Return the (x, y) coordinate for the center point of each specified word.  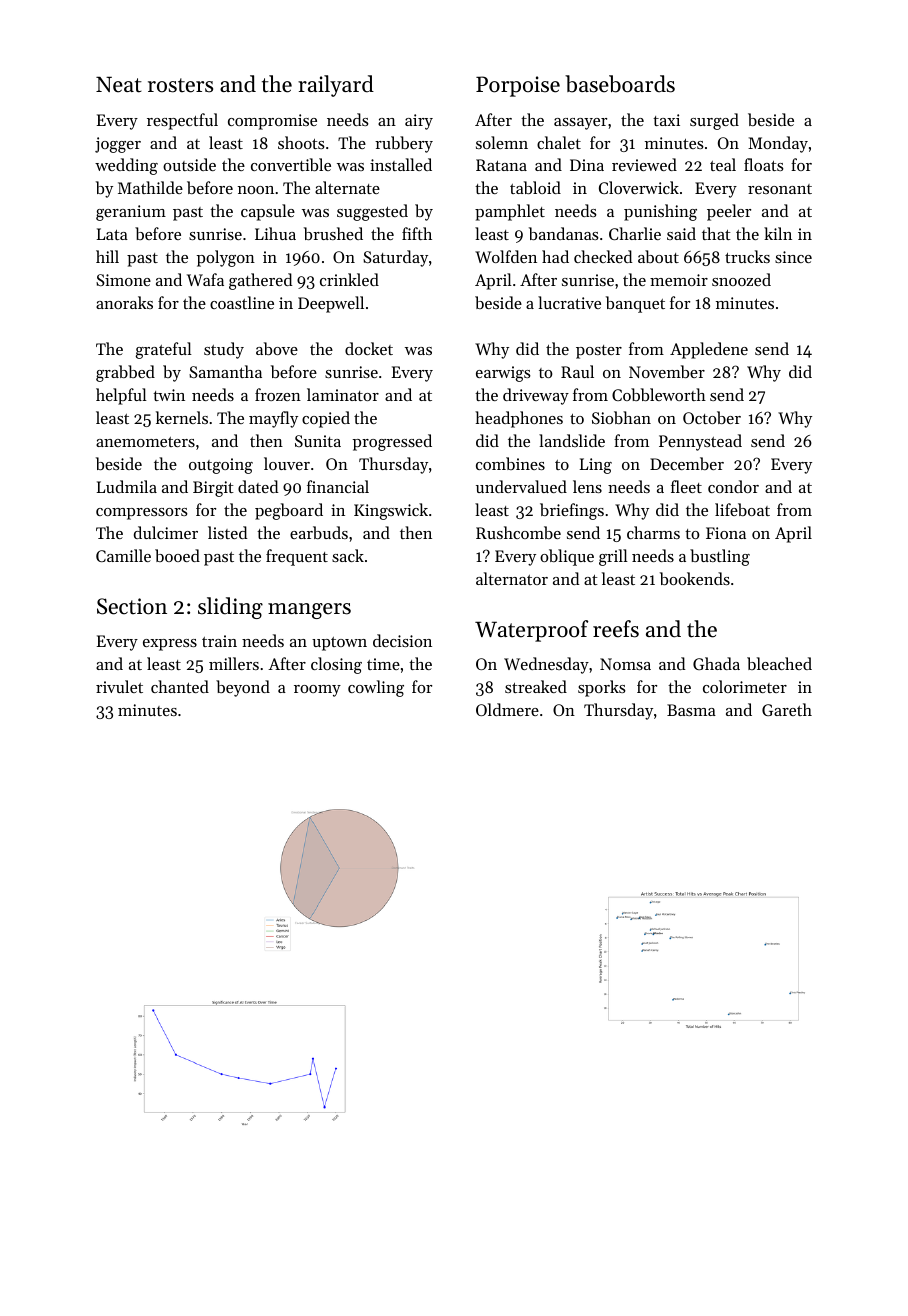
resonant (780, 189)
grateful (163, 350)
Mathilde (150, 187)
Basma (691, 710)
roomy (317, 691)
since (793, 257)
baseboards (620, 84)
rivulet (119, 686)
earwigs (503, 374)
